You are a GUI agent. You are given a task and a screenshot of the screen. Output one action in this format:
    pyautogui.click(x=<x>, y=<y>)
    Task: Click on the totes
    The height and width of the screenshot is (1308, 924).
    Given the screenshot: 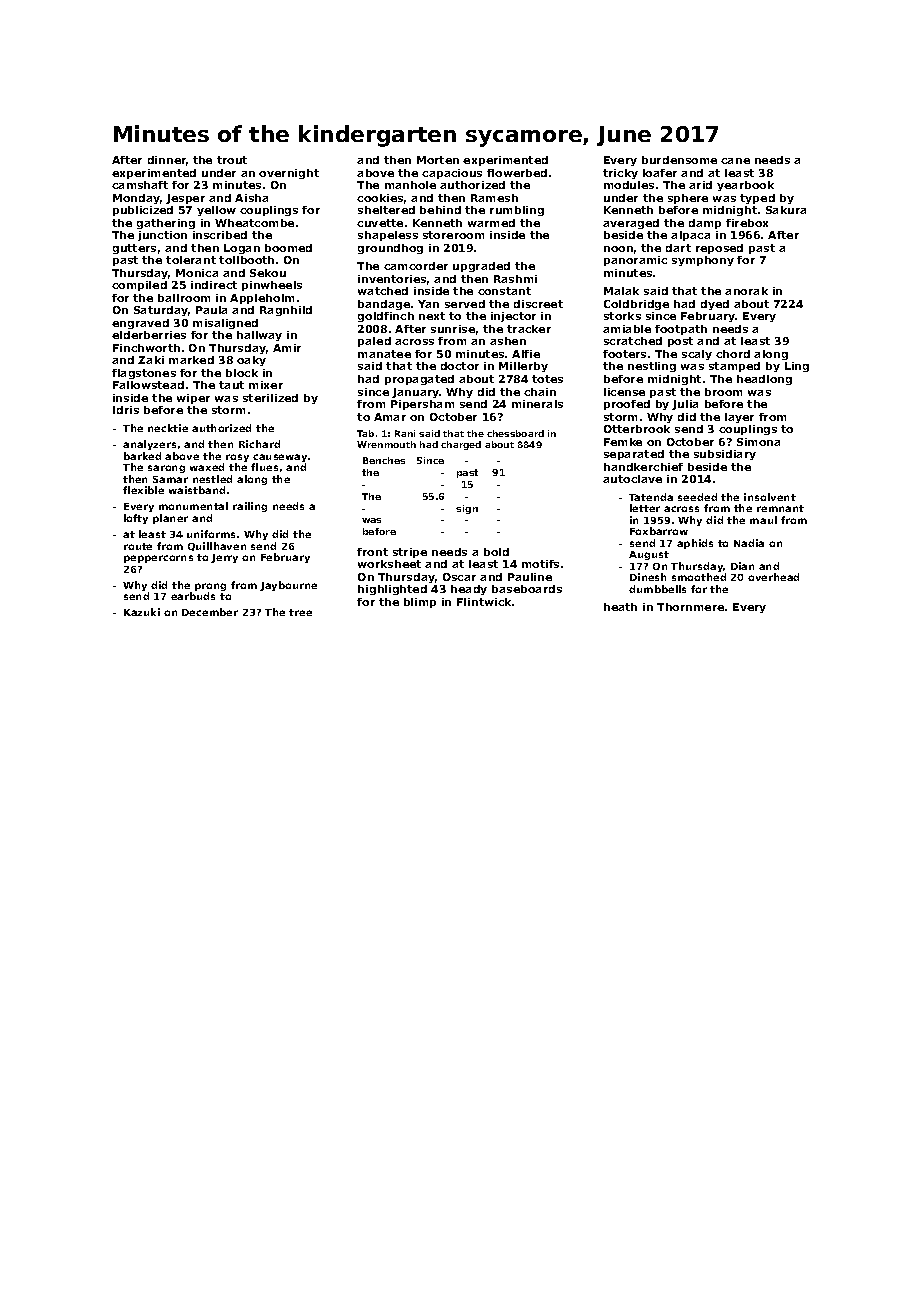 What is the action you would take?
    pyautogui.click(x=547, y=379)
